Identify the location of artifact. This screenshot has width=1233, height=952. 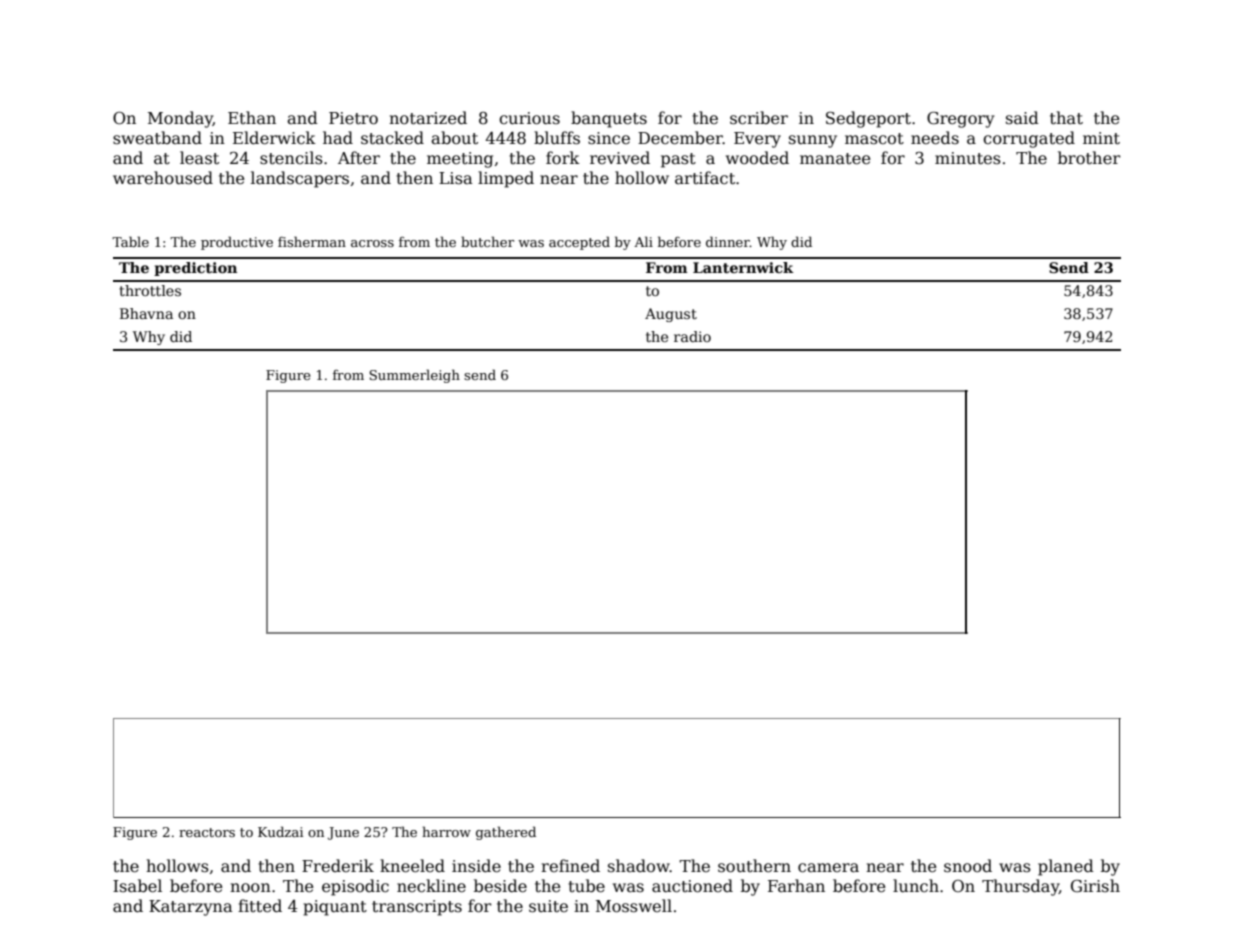
(705, 178).
